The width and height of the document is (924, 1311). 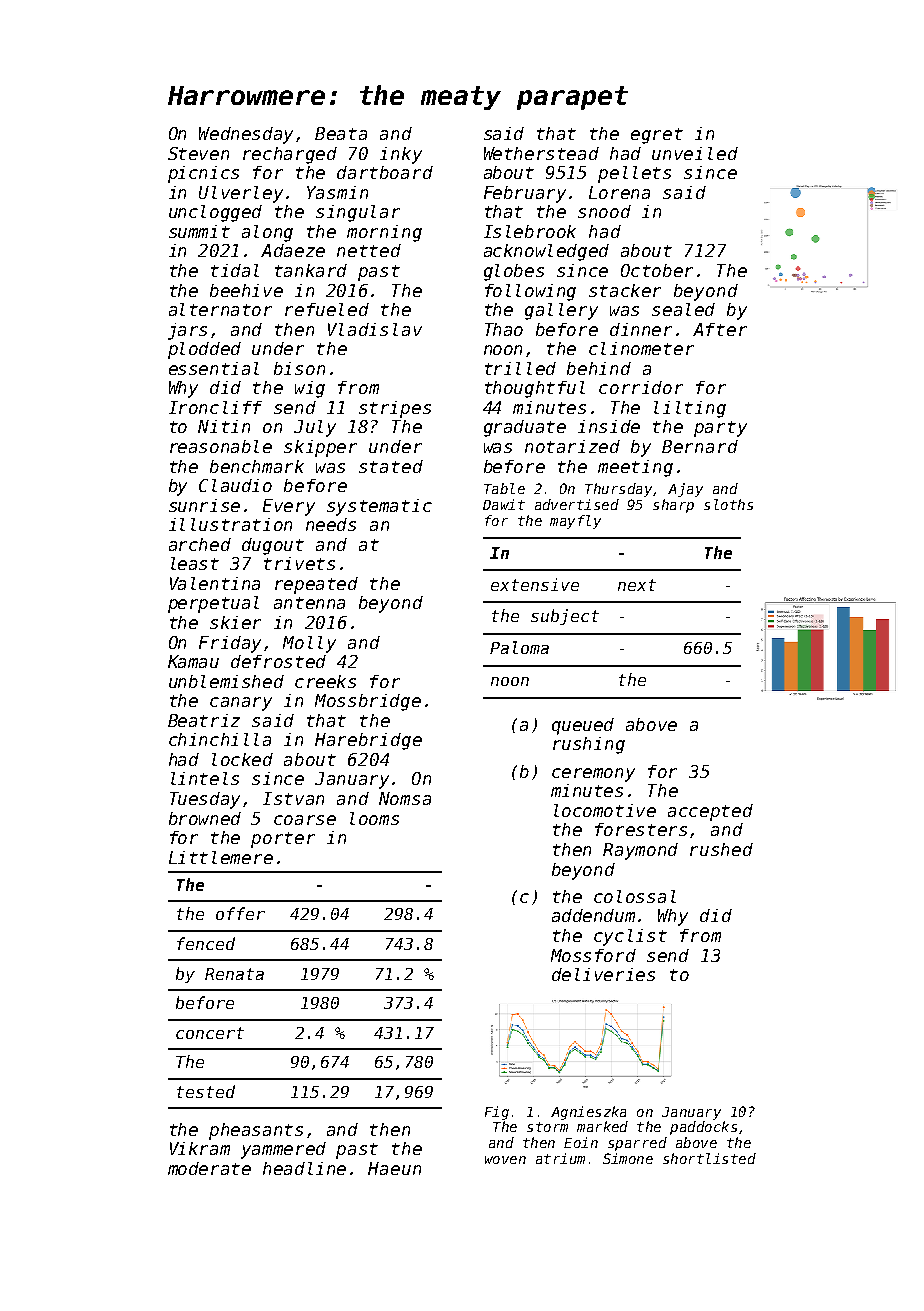 What do you see at coordinates (593, 775) in the document?
I see `ceremony` at bounding box center [593, 775].
